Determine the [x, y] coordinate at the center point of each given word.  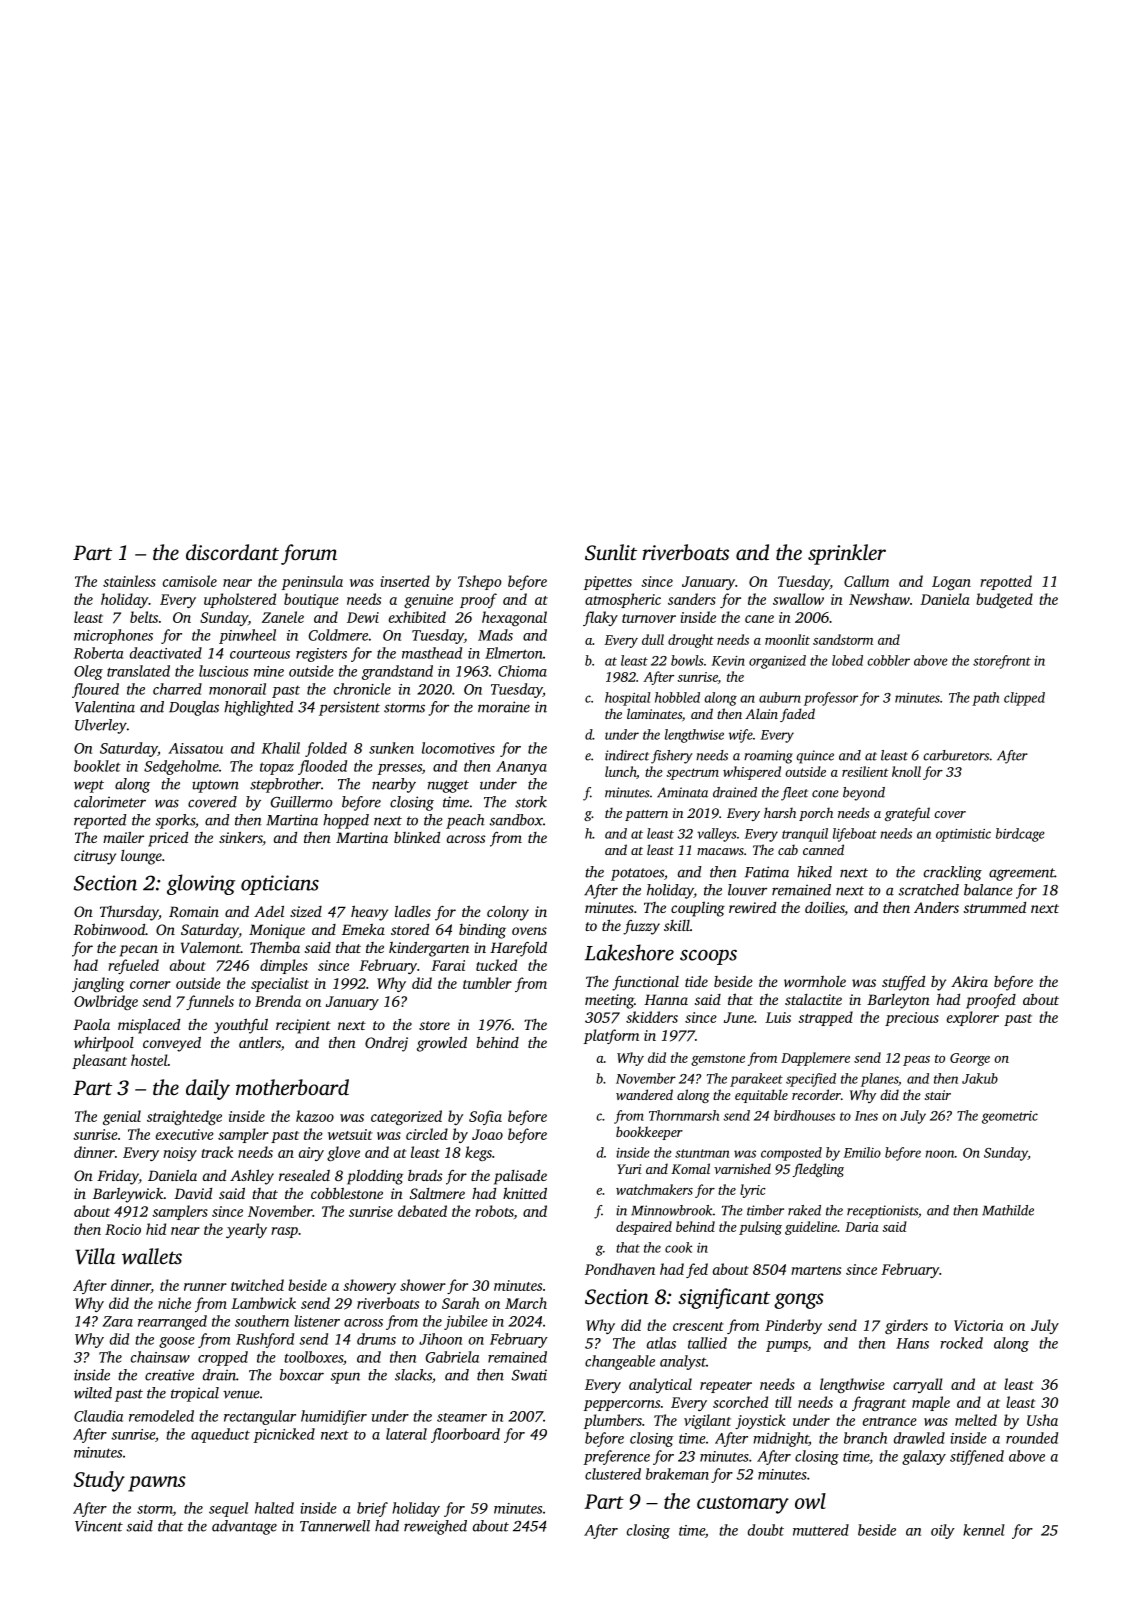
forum [309, 554]
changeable [620, 1362]
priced [168, 839]
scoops [708, 957]
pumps [787, 1346]
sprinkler [847, 554]
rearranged [172, 1322]
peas [916, 1061]
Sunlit [611, 552]
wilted [93, 1393]
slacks [413, 1375]
